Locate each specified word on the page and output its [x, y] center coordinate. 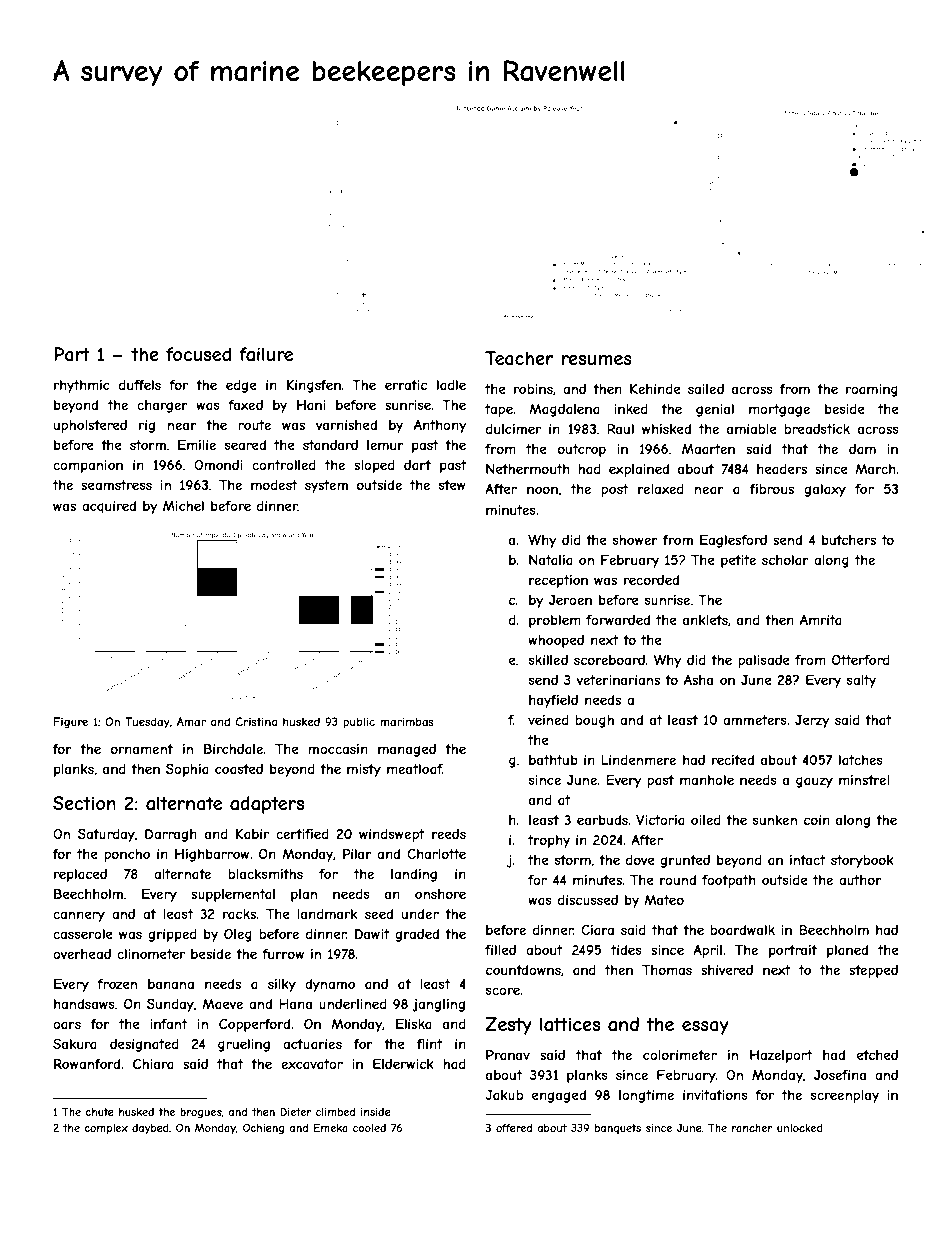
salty [861, 681]
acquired [109, 507]
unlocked [800, 1128]
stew [452, 485]
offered [514, 1128]
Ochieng [263, 1128]
